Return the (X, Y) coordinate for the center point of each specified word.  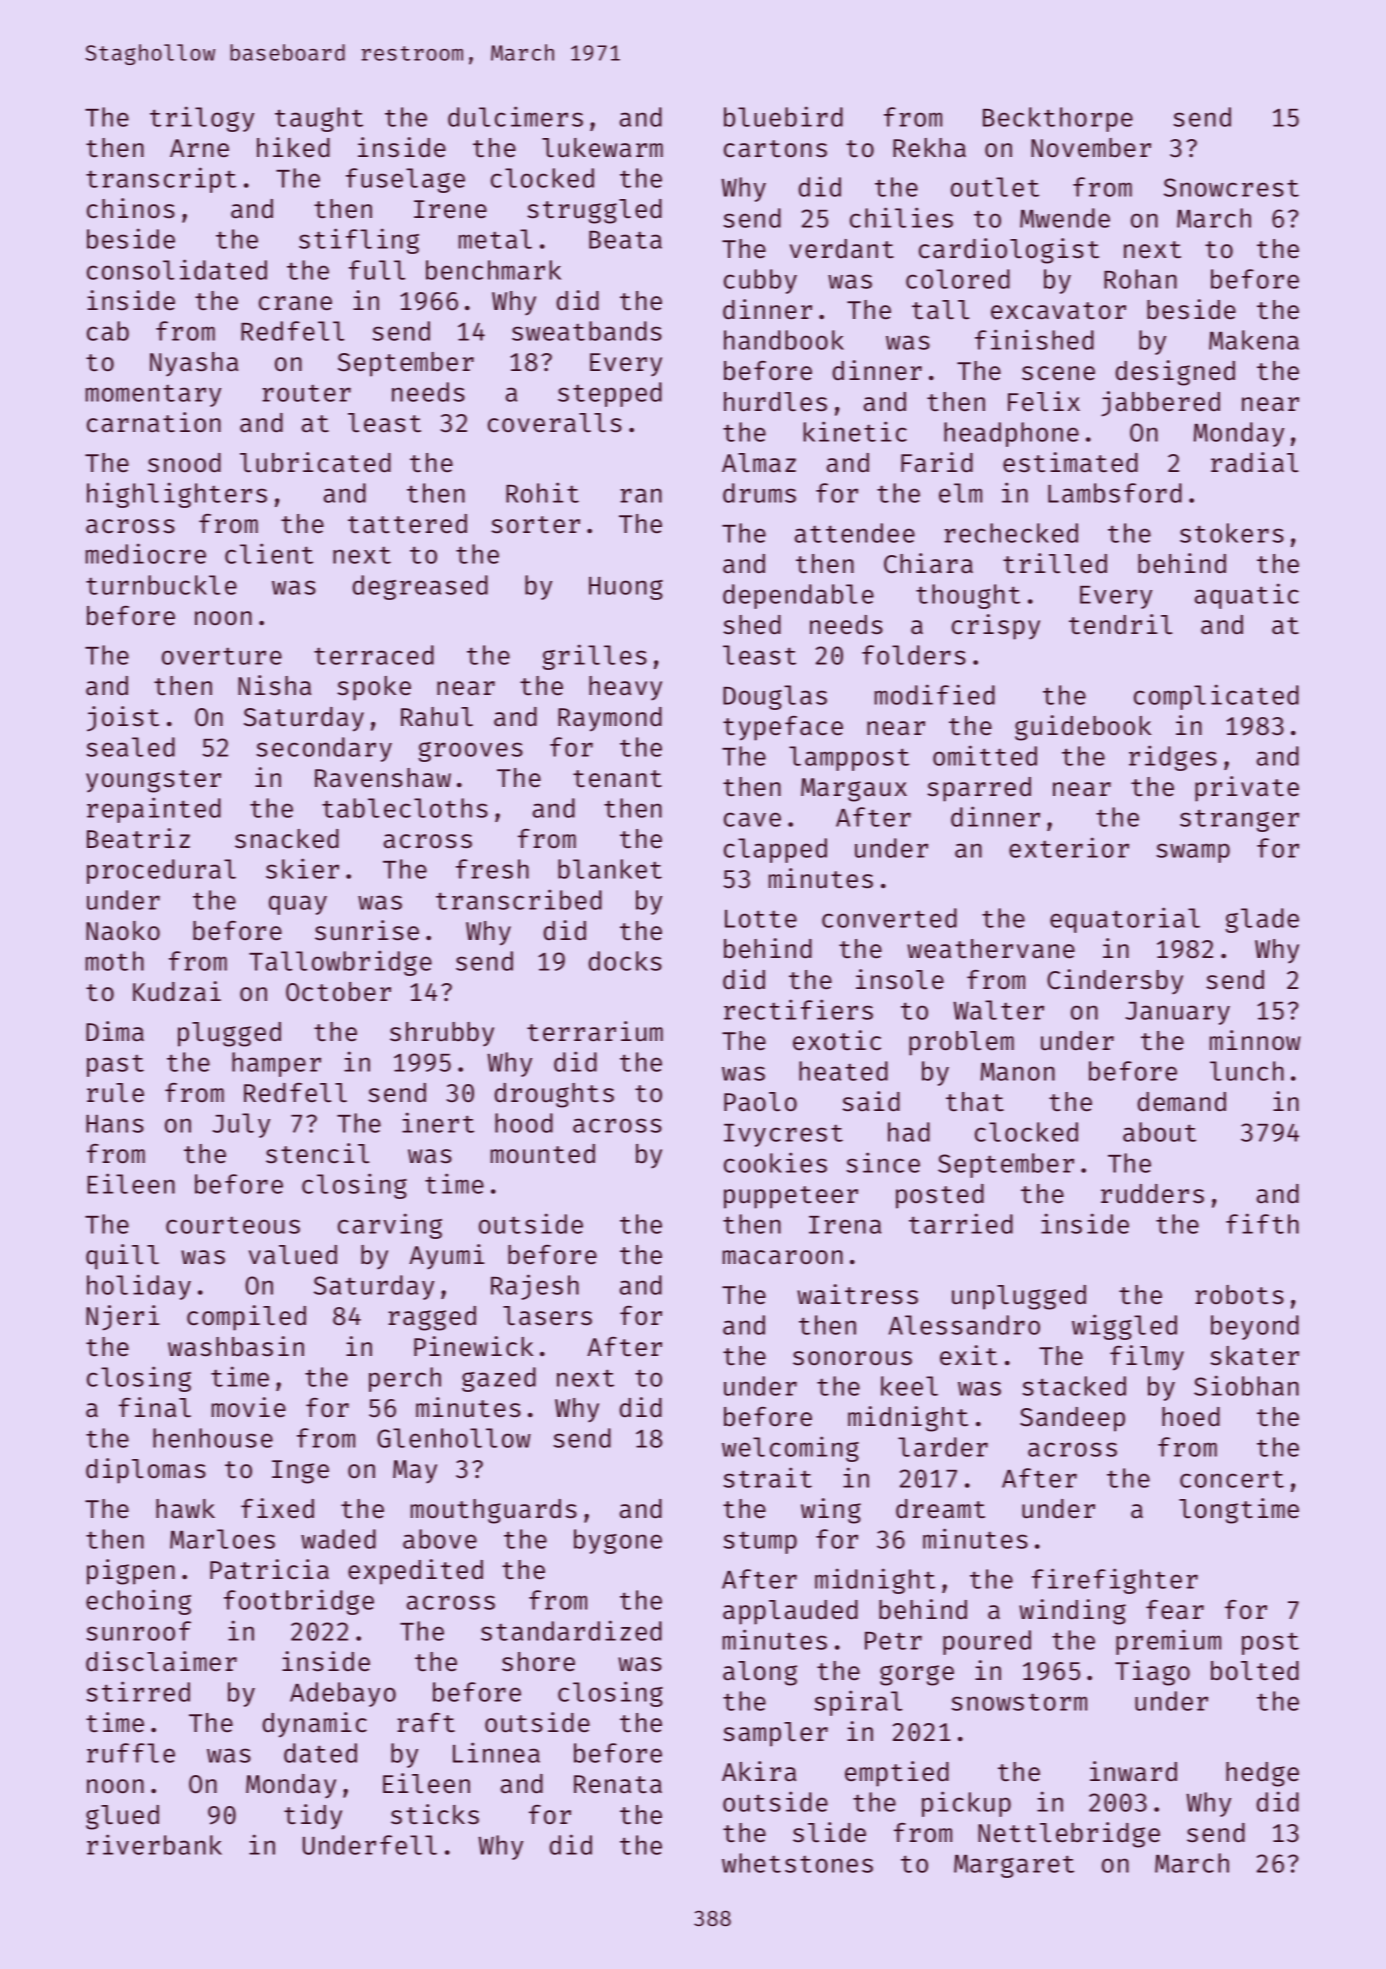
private (1247, 789)
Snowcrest (1231, 187)
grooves (470, 752)
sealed (131, 747)
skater (1254, 1356)
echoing (138, 1602)
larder (943, 1447)
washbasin (236, 1346)
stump (760, 1542)
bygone (618, 1541)
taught (319, 119)
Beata (625, 240)
